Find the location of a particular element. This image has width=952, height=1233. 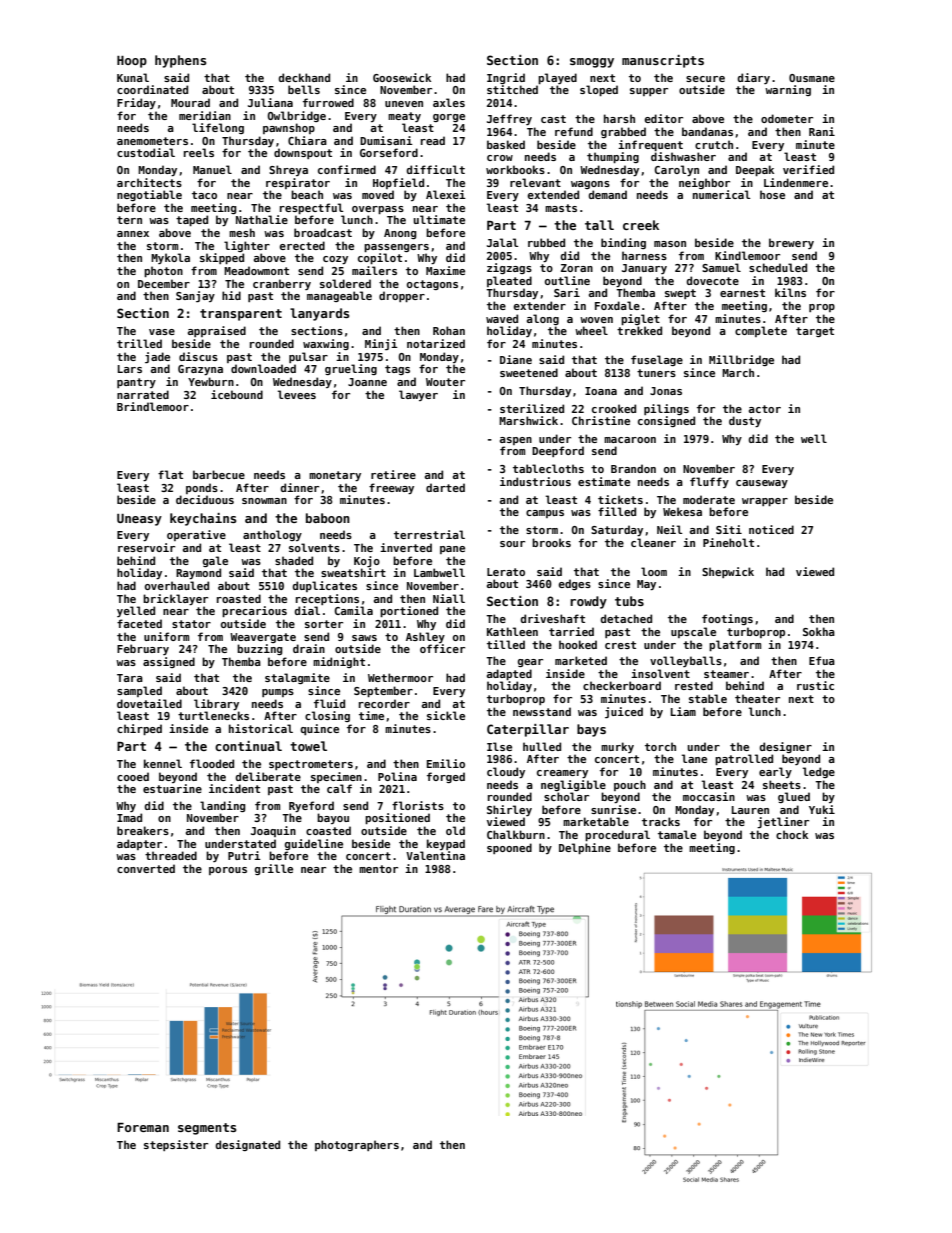

causeway is located at coordinates (762, 484).
